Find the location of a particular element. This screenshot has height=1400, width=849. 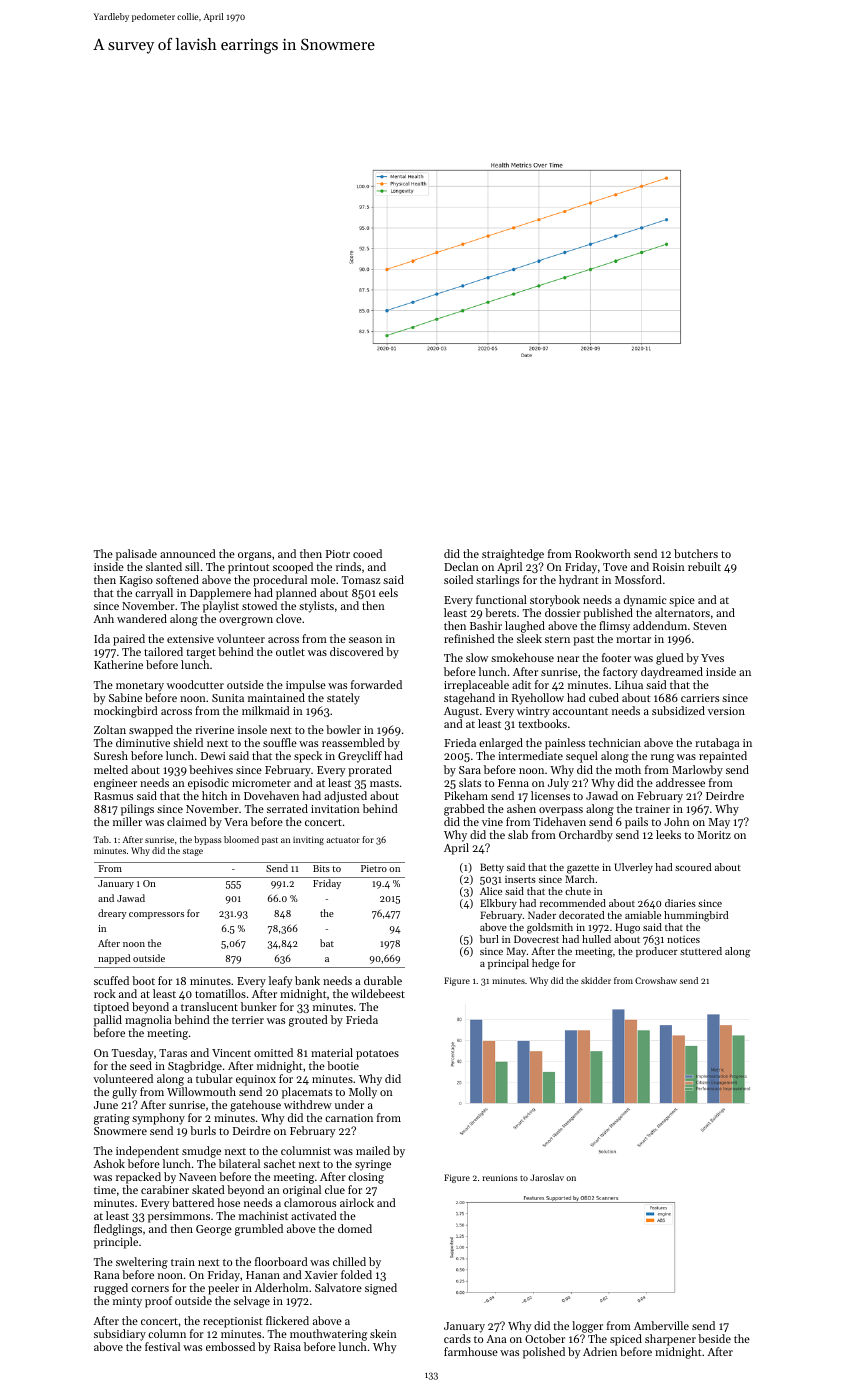

bypass is located at coordinates (208, 840).
